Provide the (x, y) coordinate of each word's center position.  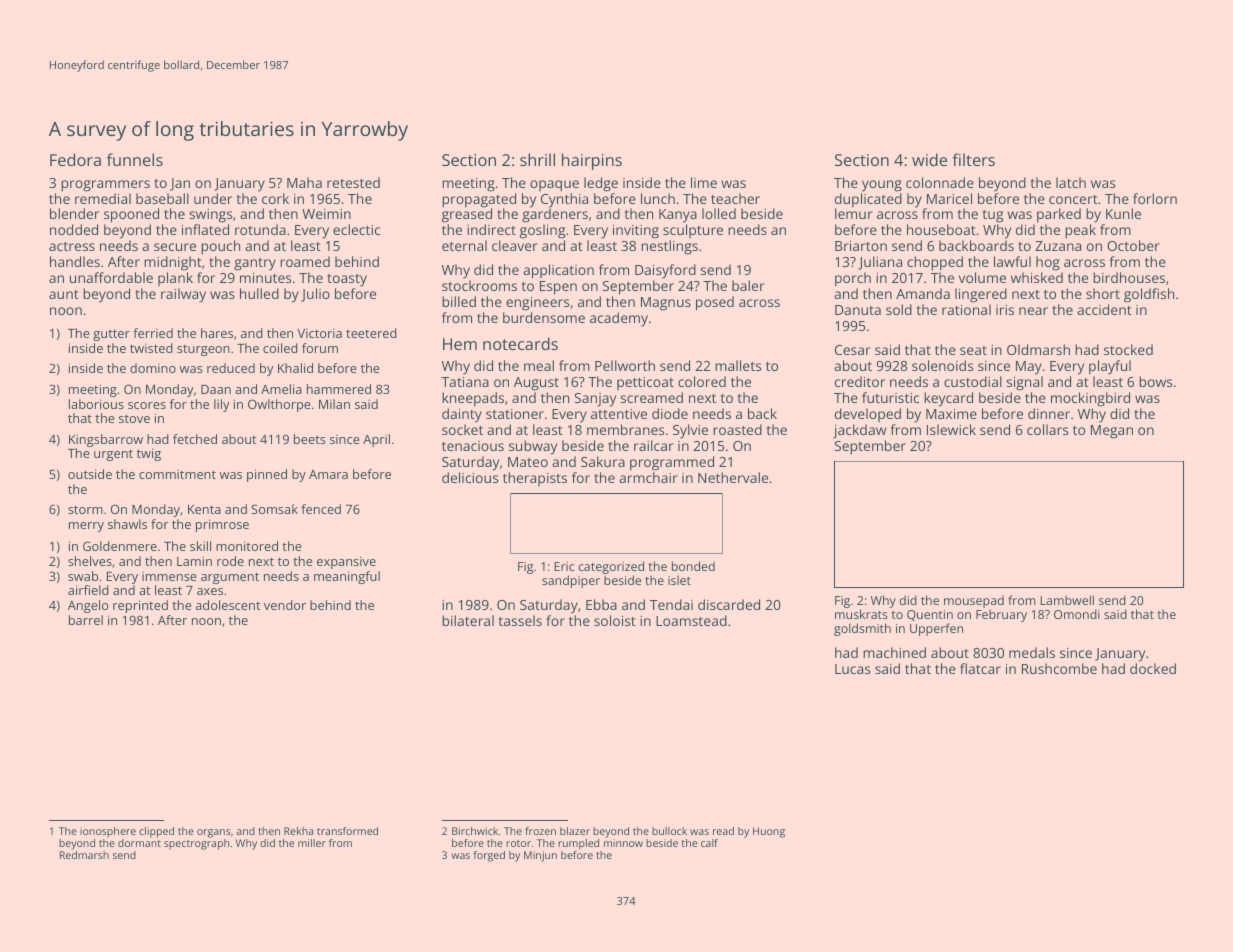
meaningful (347, 577)
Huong (769, 832)
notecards (520, 343)
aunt (64, 294)
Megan (1112, 432)
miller (312, 843)
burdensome (544, 317)
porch (853, 279)
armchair (648, 477)
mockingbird (1090, 399)
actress (72, 246)
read (723, 831)
